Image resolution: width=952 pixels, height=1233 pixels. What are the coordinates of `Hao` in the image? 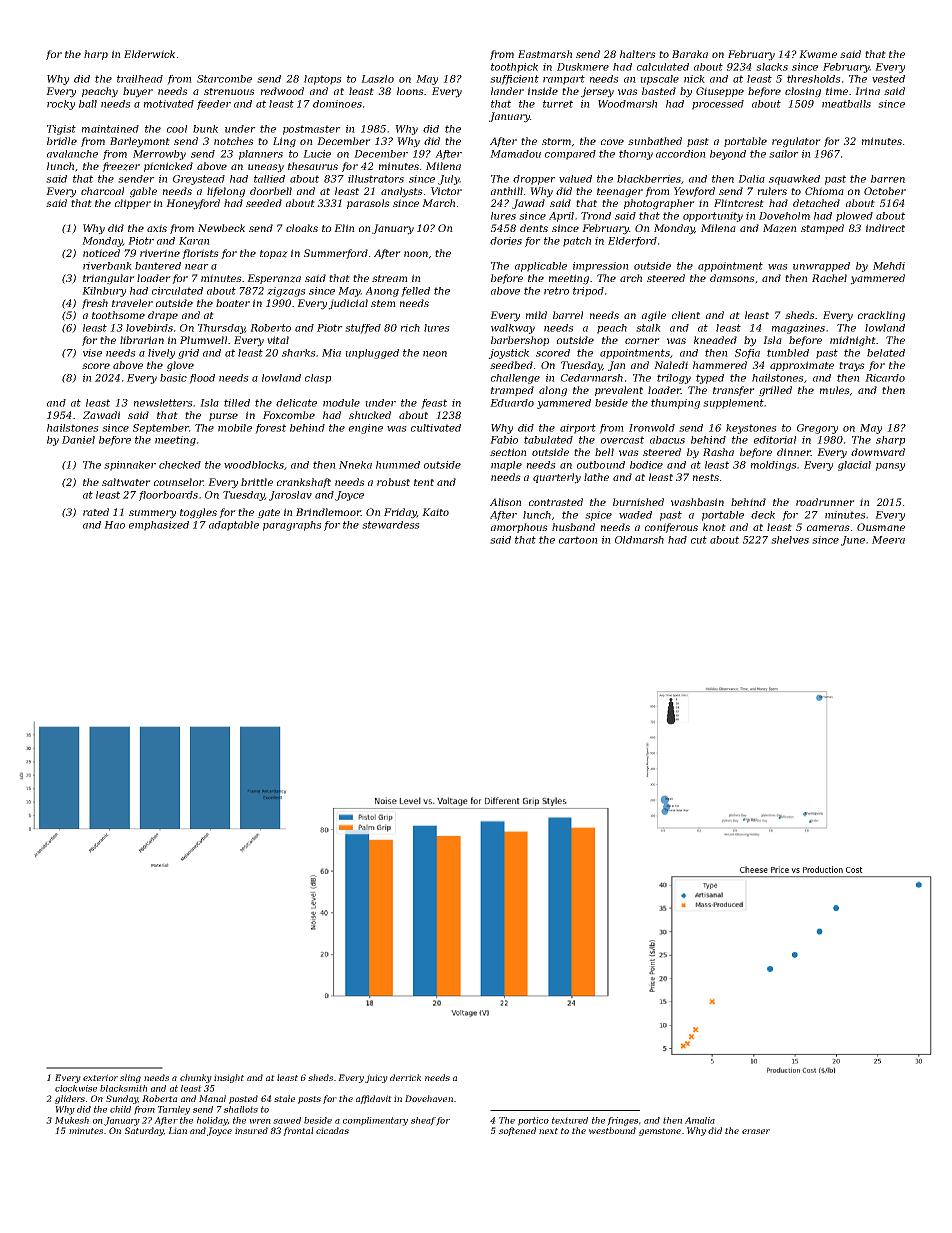 It's located at (114, 525).
